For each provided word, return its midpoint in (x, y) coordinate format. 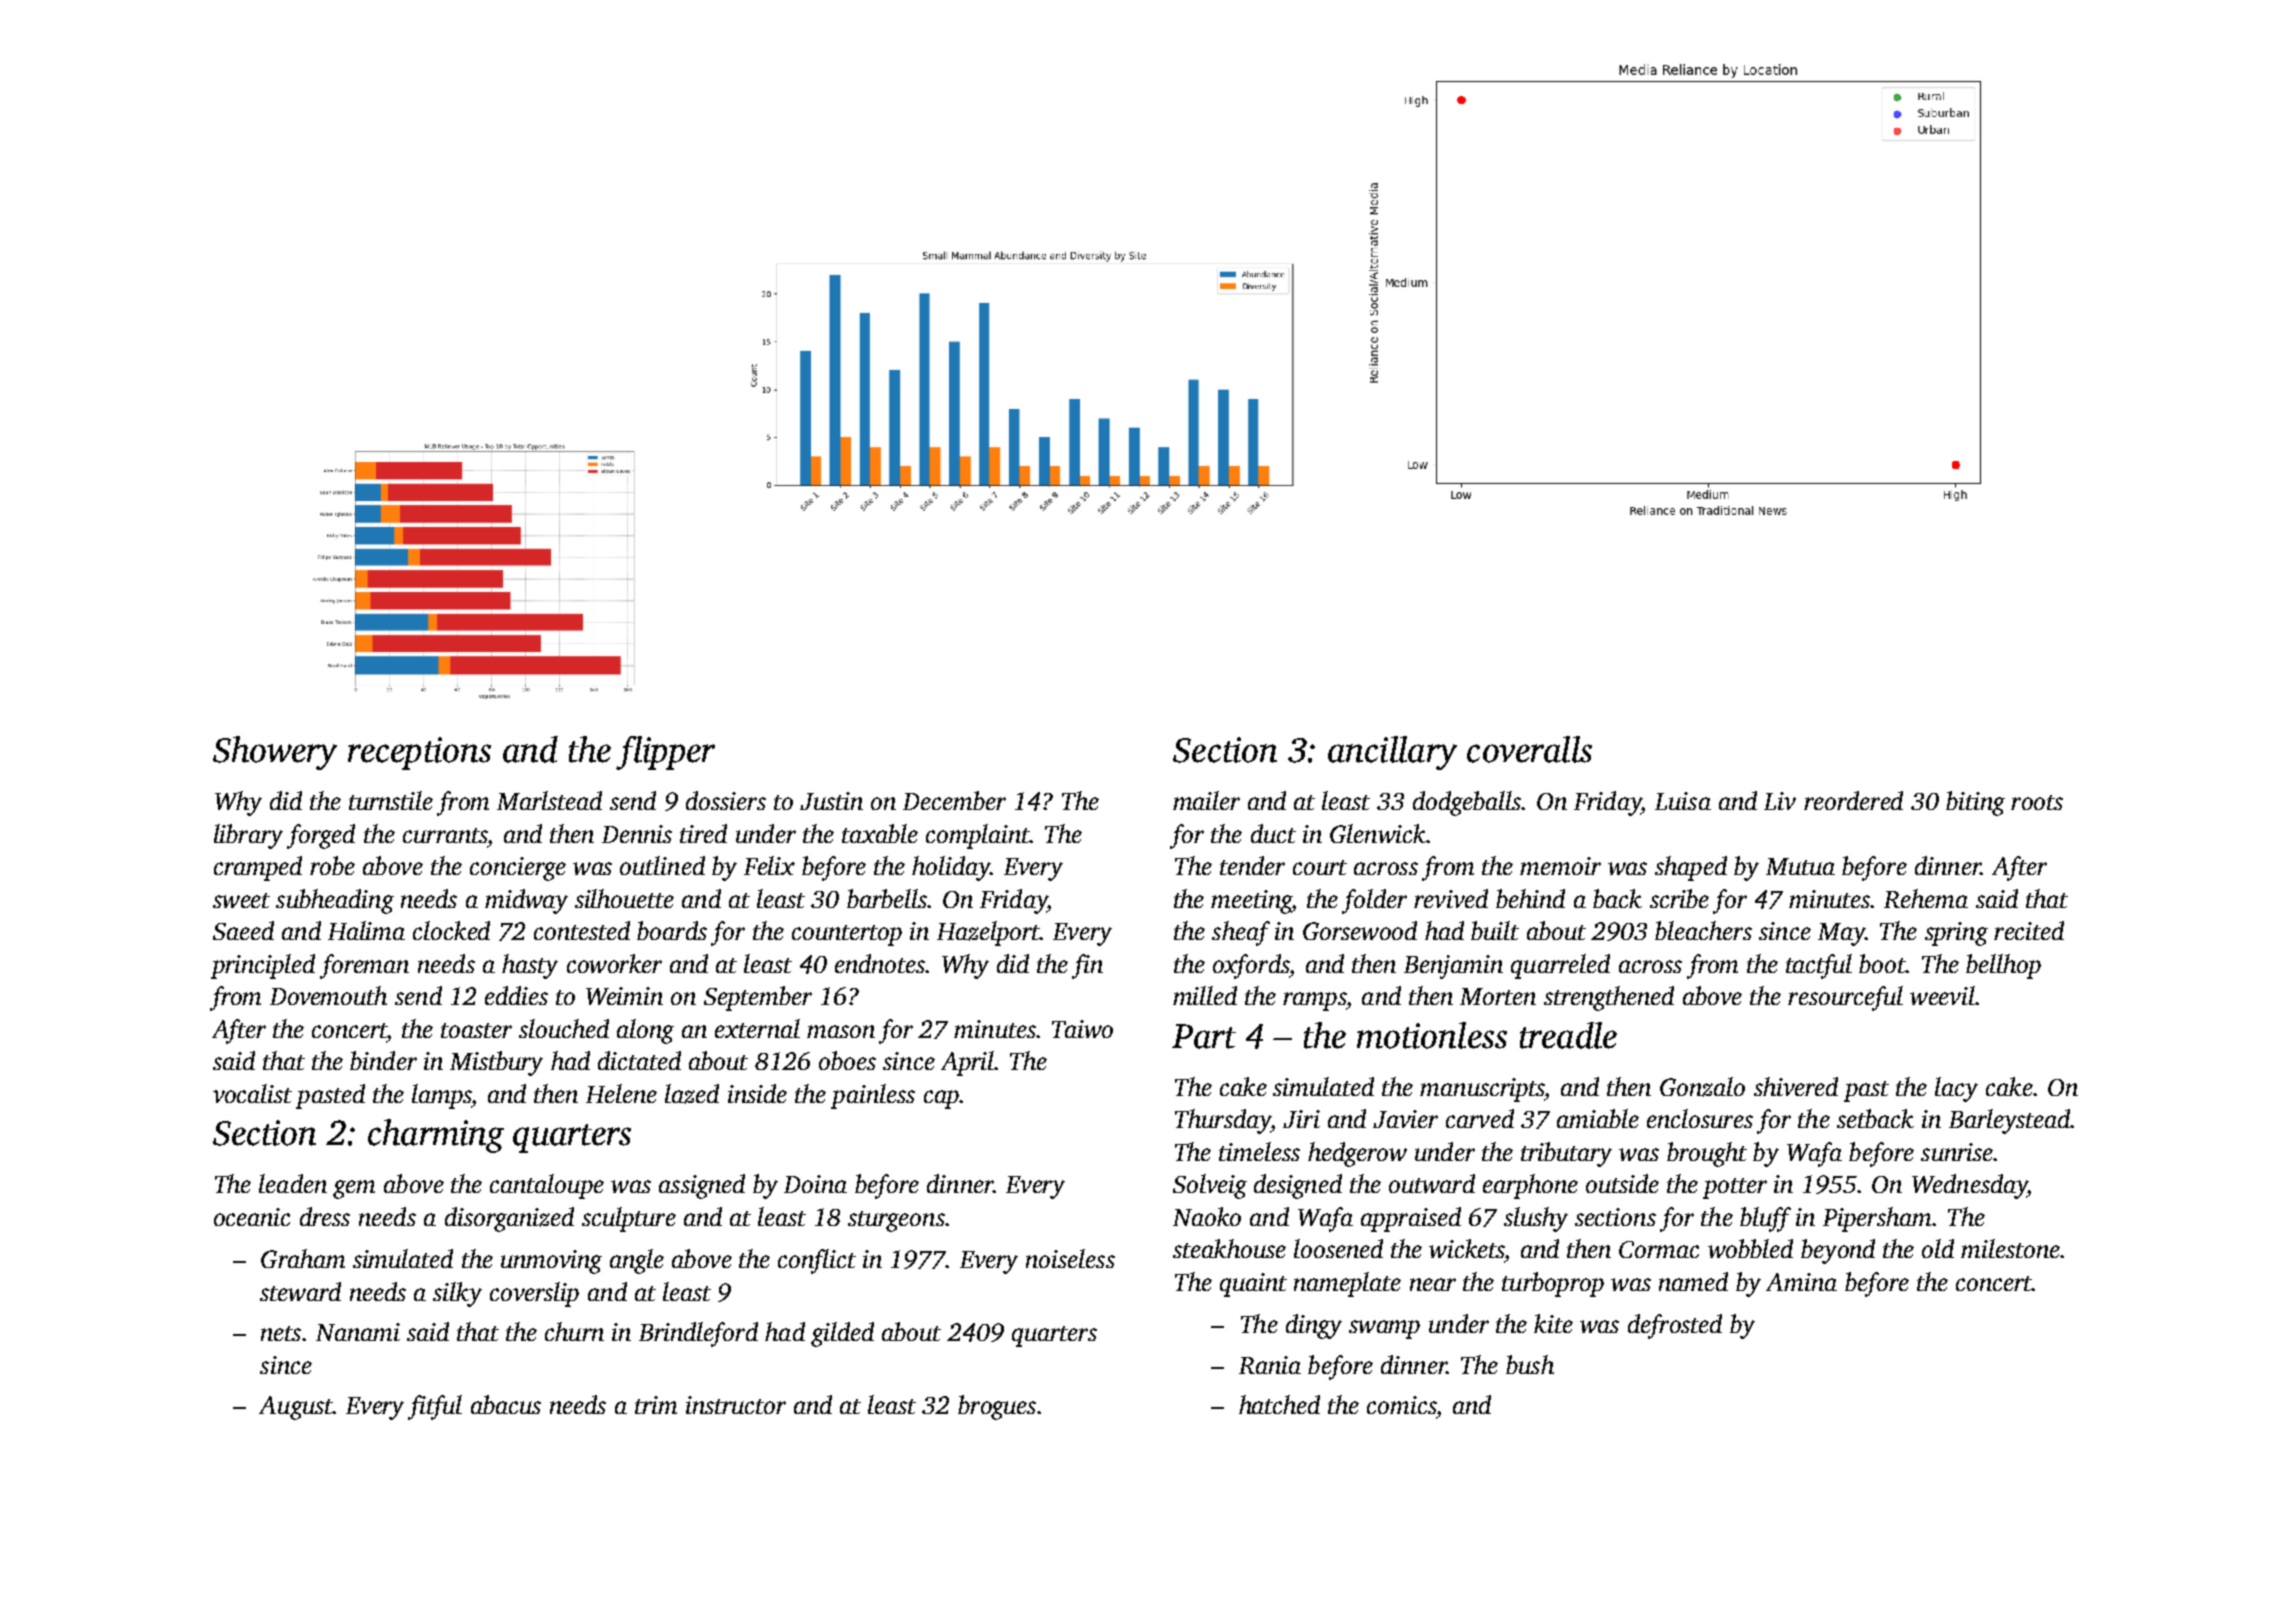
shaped (1691, 868)
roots (2037, 802)
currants (445, 835)
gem (354, 1189)
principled (263, 966)
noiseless (1070, 1258)
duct (1273, 833)
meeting (1251, 902)
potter (1735, 1188)
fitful (435, 1407)
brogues (997, 1407)
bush (1530, 1364)
